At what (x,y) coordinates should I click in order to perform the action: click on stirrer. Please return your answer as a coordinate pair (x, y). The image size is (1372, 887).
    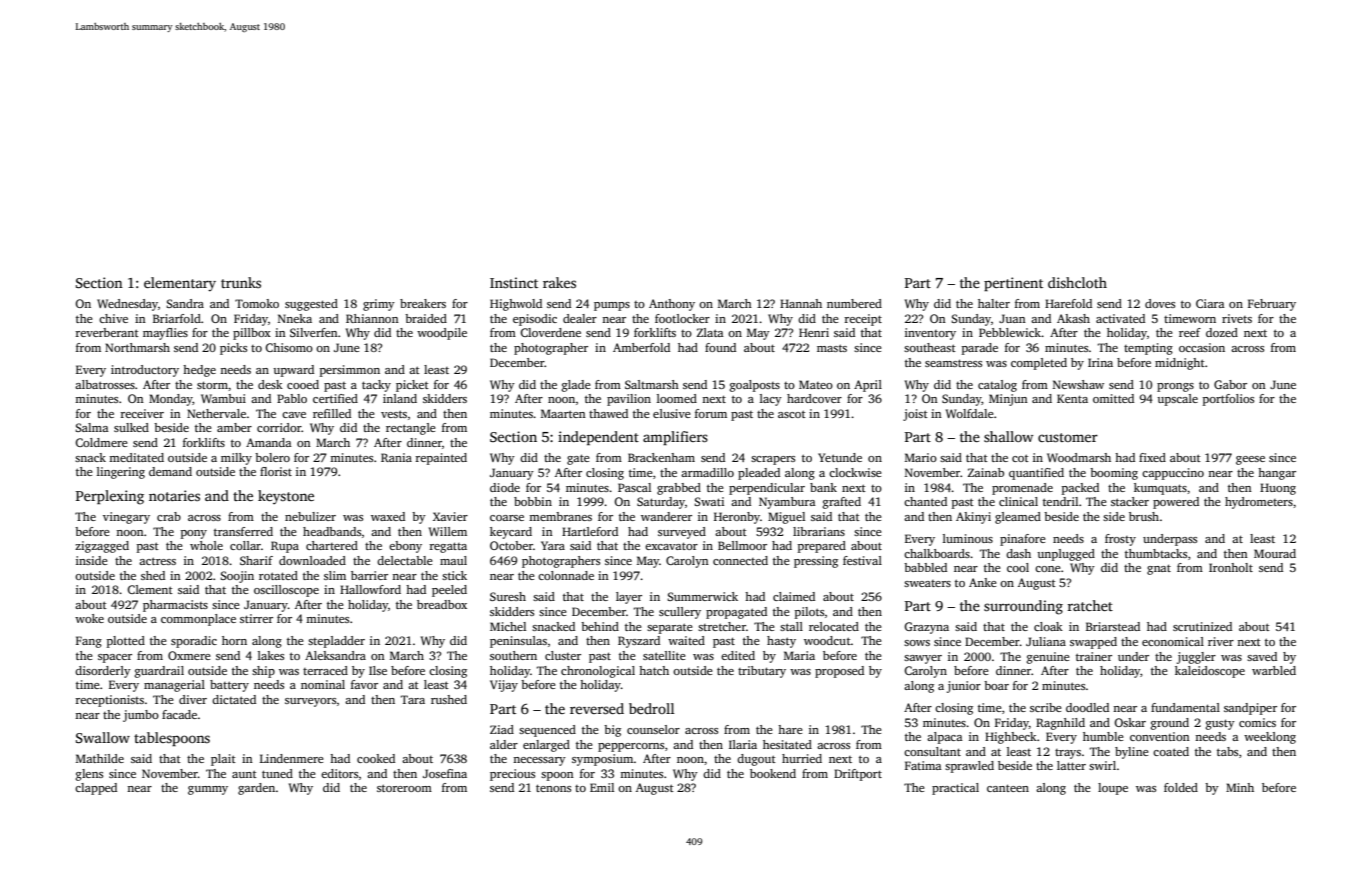
    Looking at the image, I should click on (256, 618).
